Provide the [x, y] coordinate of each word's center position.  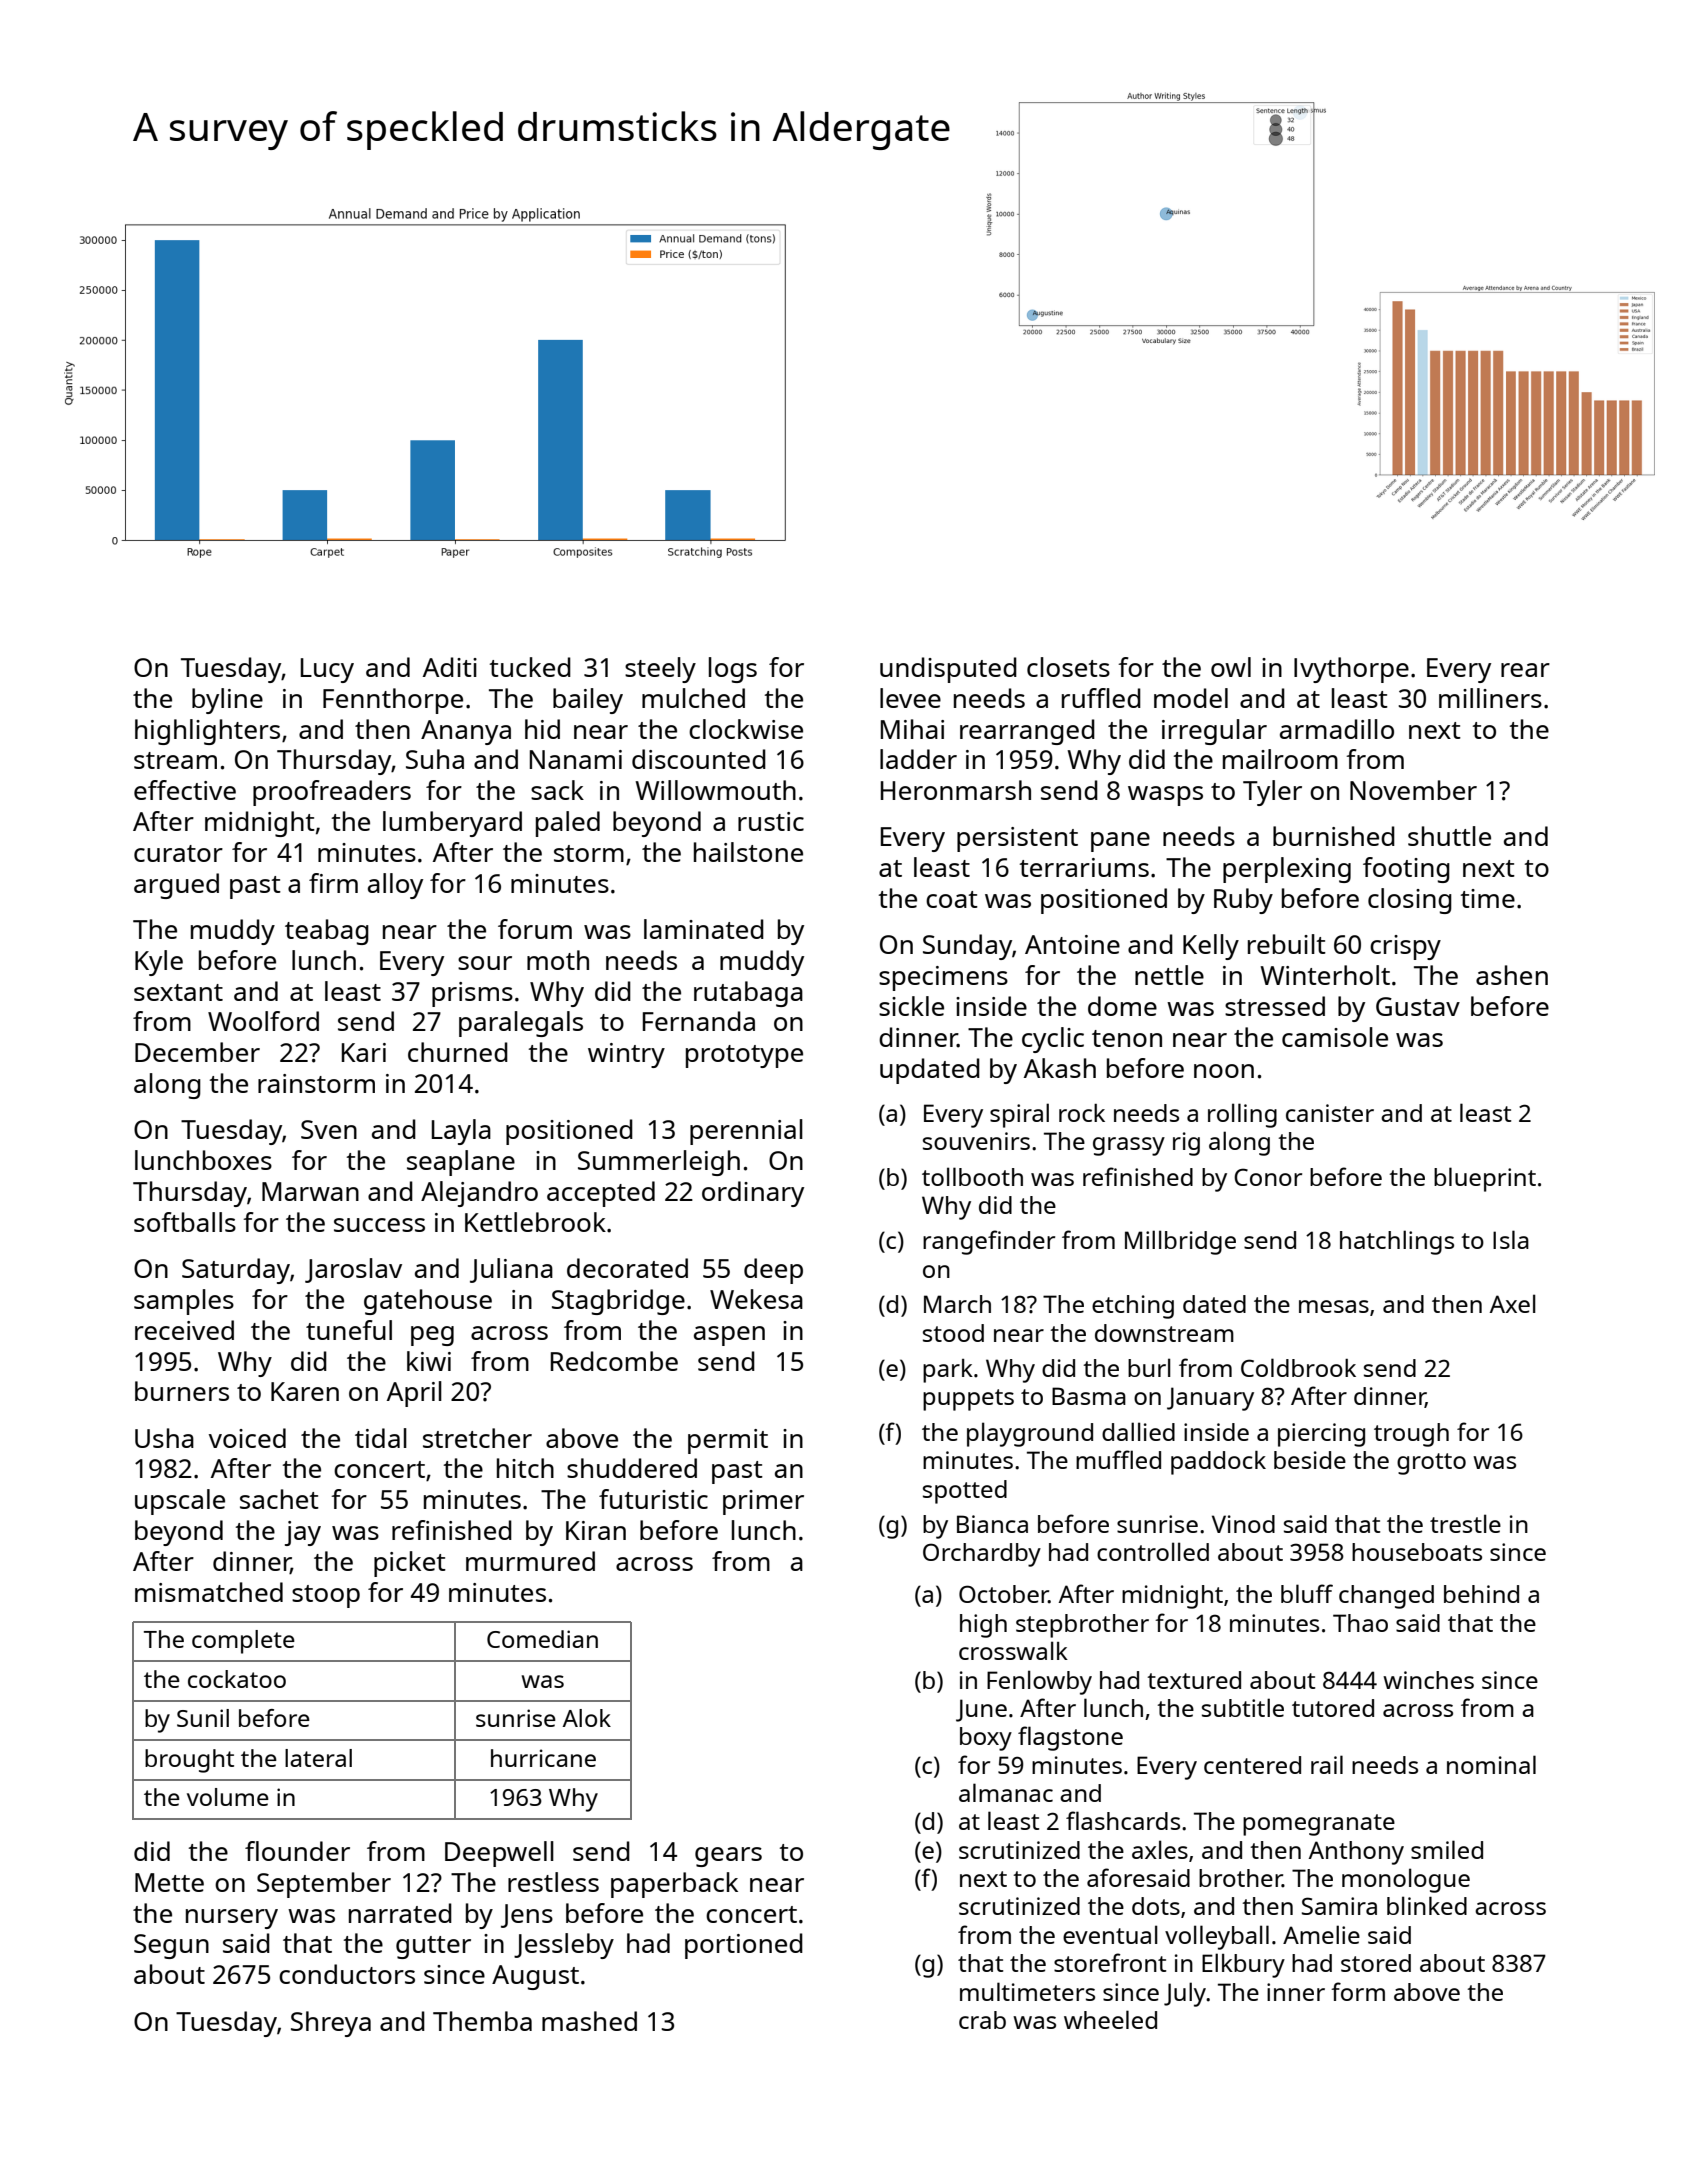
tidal [381, 1438]
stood [953, 1333]
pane [1120, 842]
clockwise [746, 729]
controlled [1153, 1551]
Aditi [450, 667]
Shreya [331, 2024]
